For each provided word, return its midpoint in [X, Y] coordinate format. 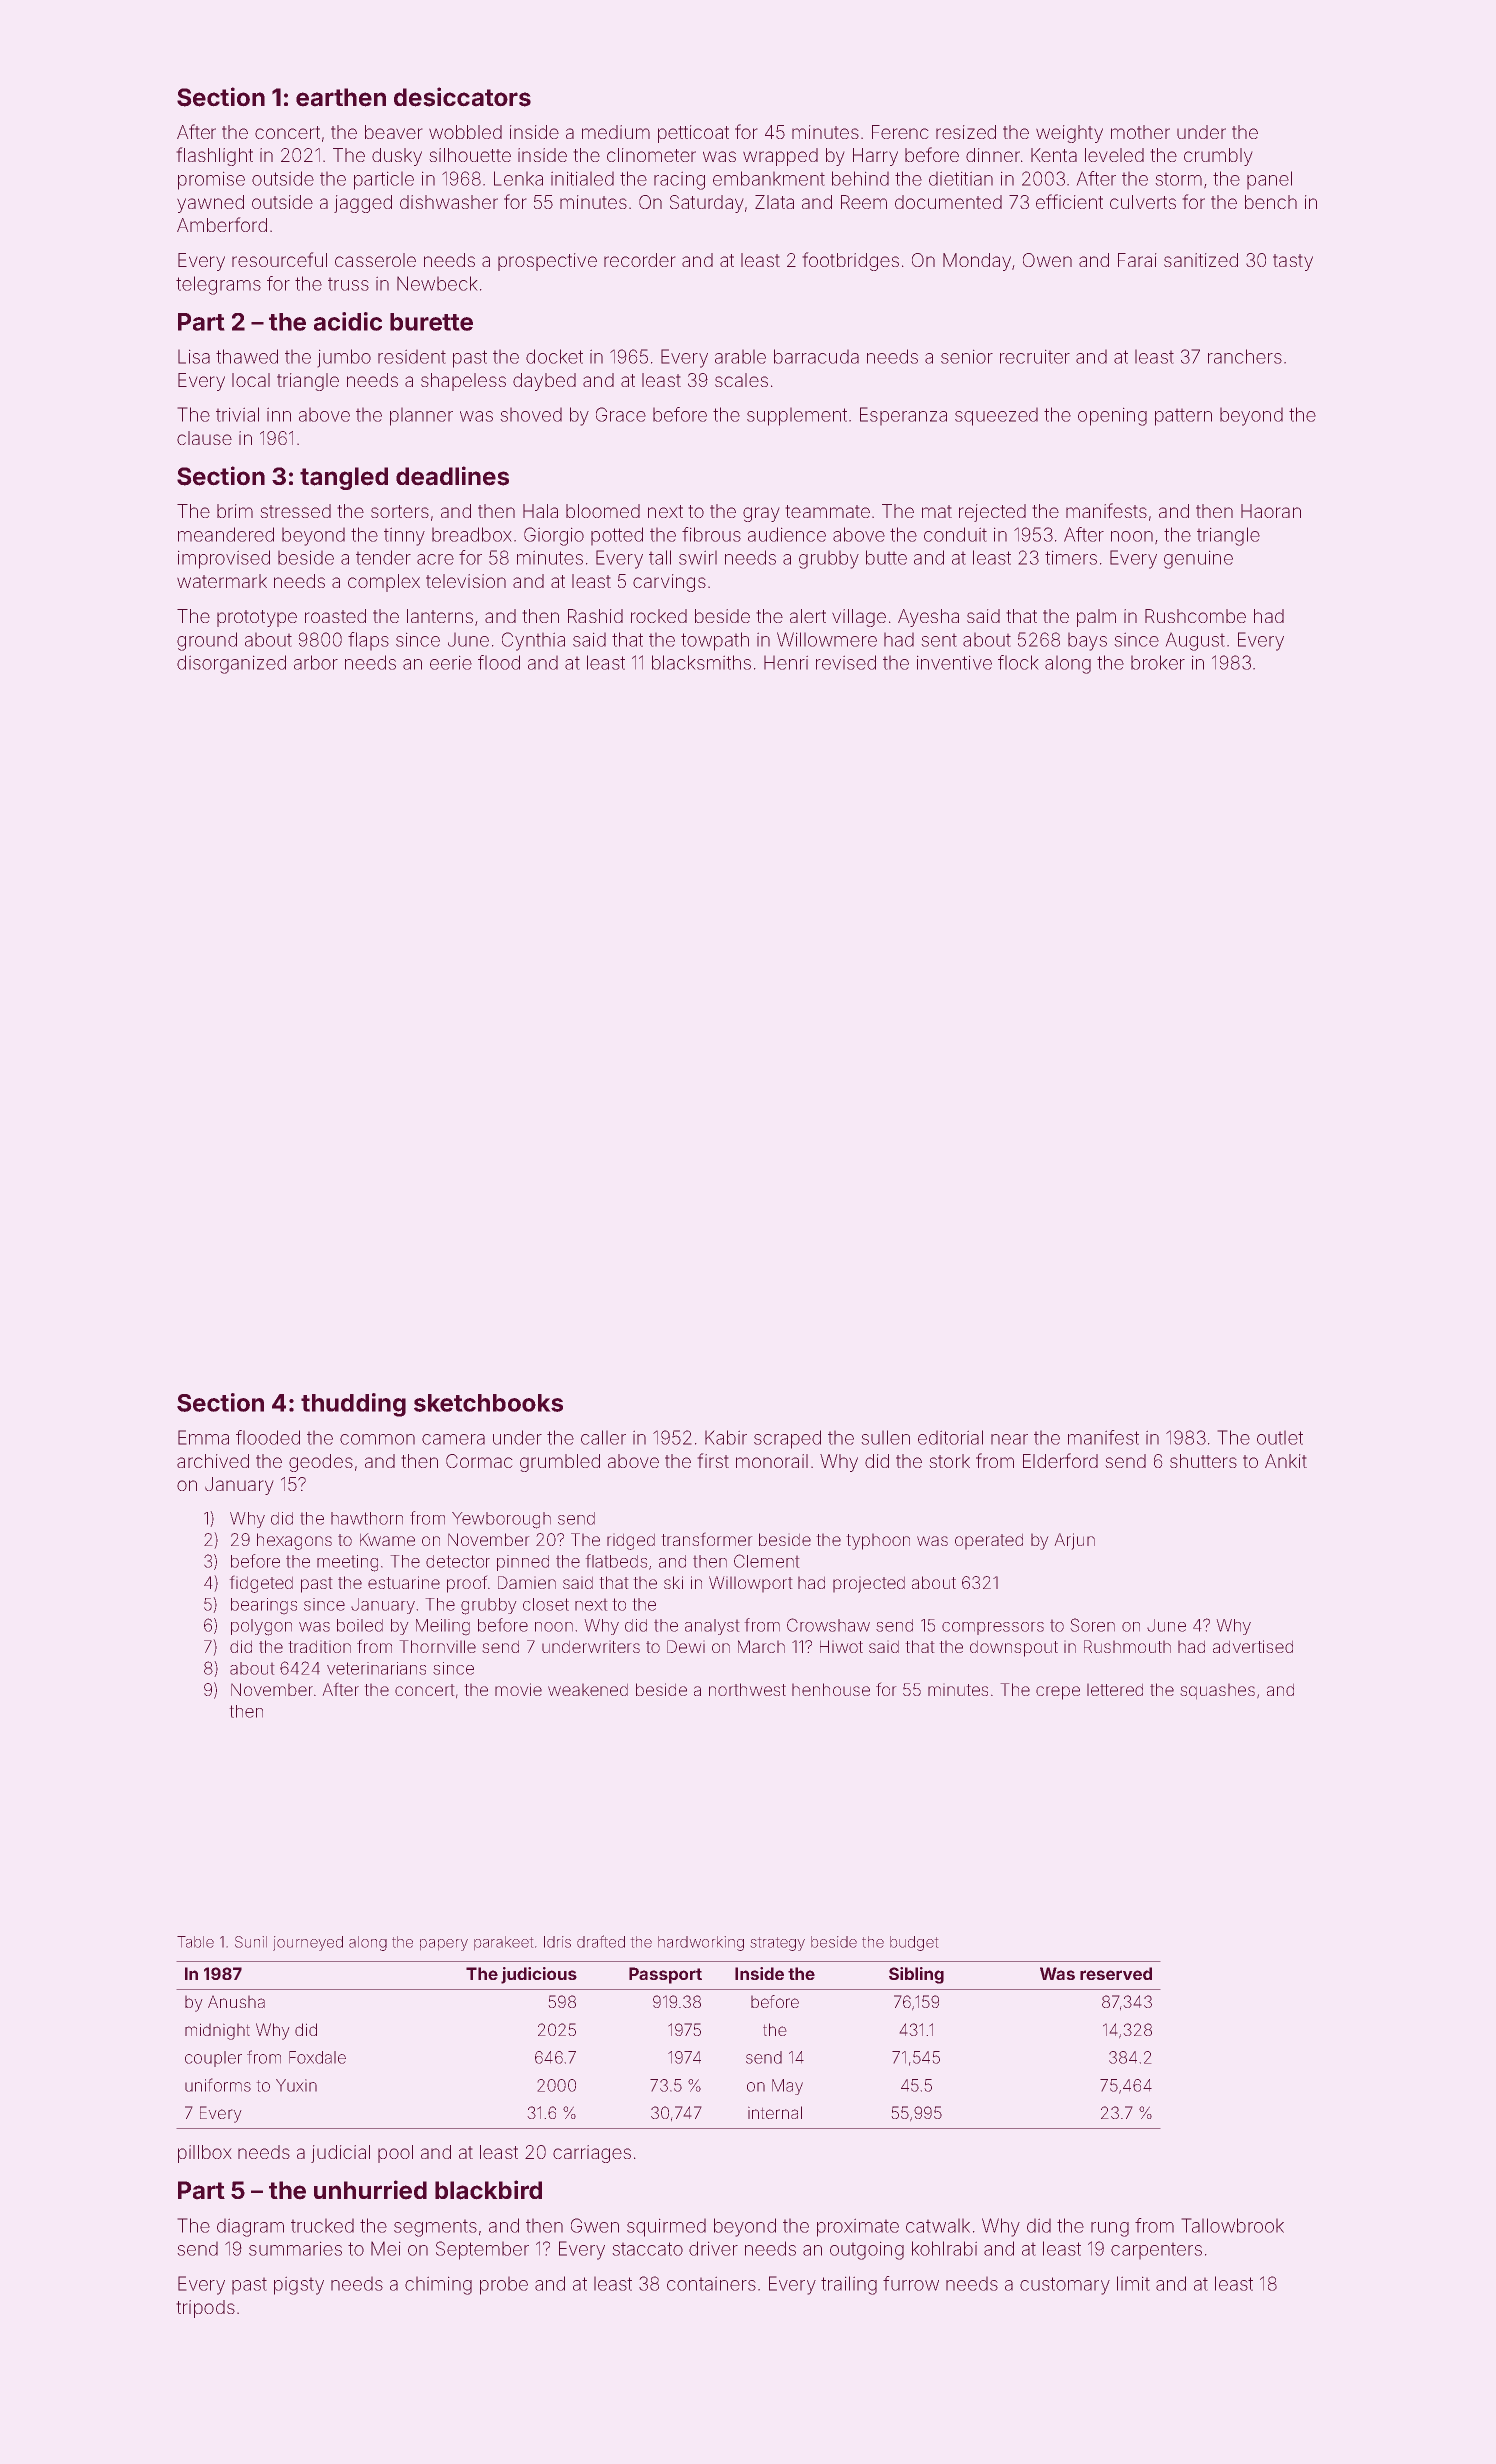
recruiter [1035, 356]
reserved [1116, 1973]
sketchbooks [488, 1403]
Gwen [595, 2225]
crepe [1058, 1693]
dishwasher [449, 202]
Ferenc [900, 132]
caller [603, 1437]
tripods [205, 2309]
